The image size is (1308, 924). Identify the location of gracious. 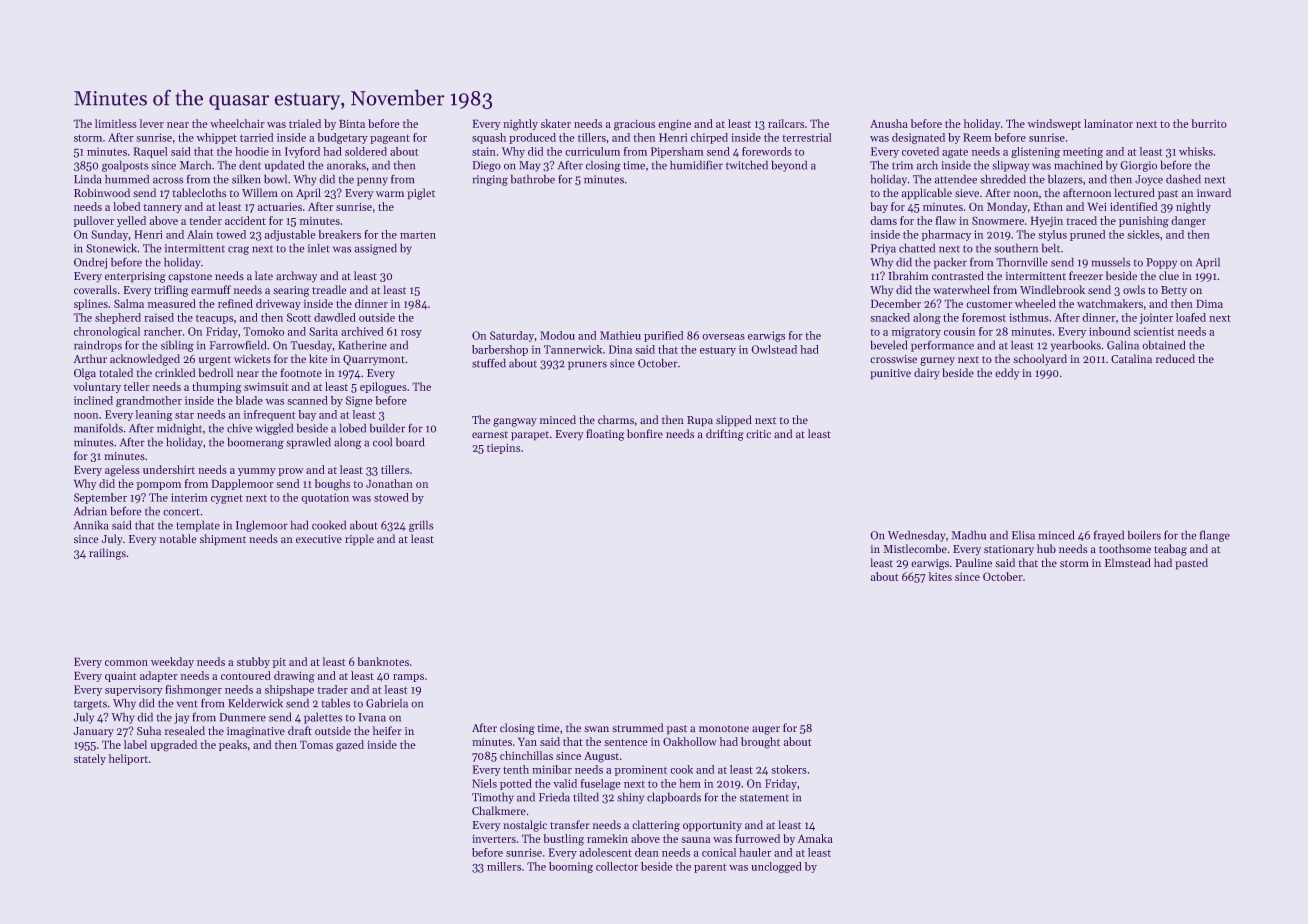
(634, 125).
